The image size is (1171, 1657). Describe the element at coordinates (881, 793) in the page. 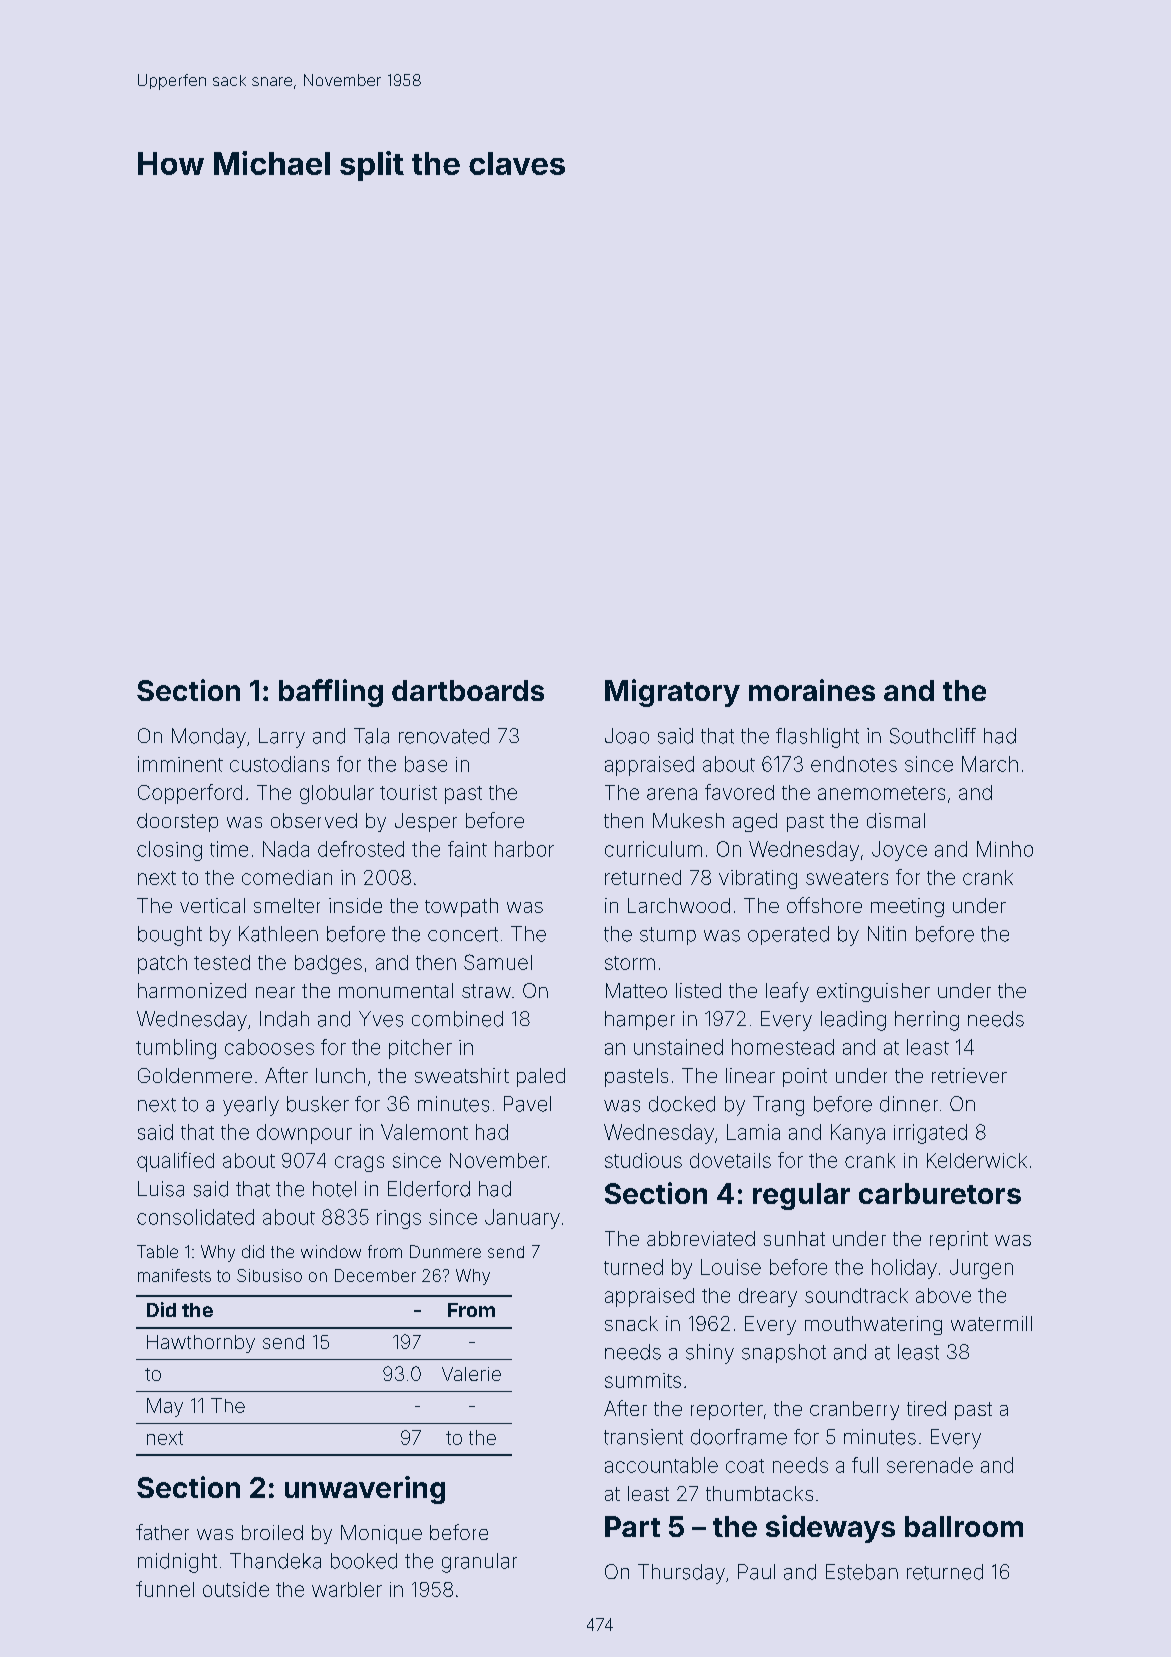

I see `anemometers` at that location.
